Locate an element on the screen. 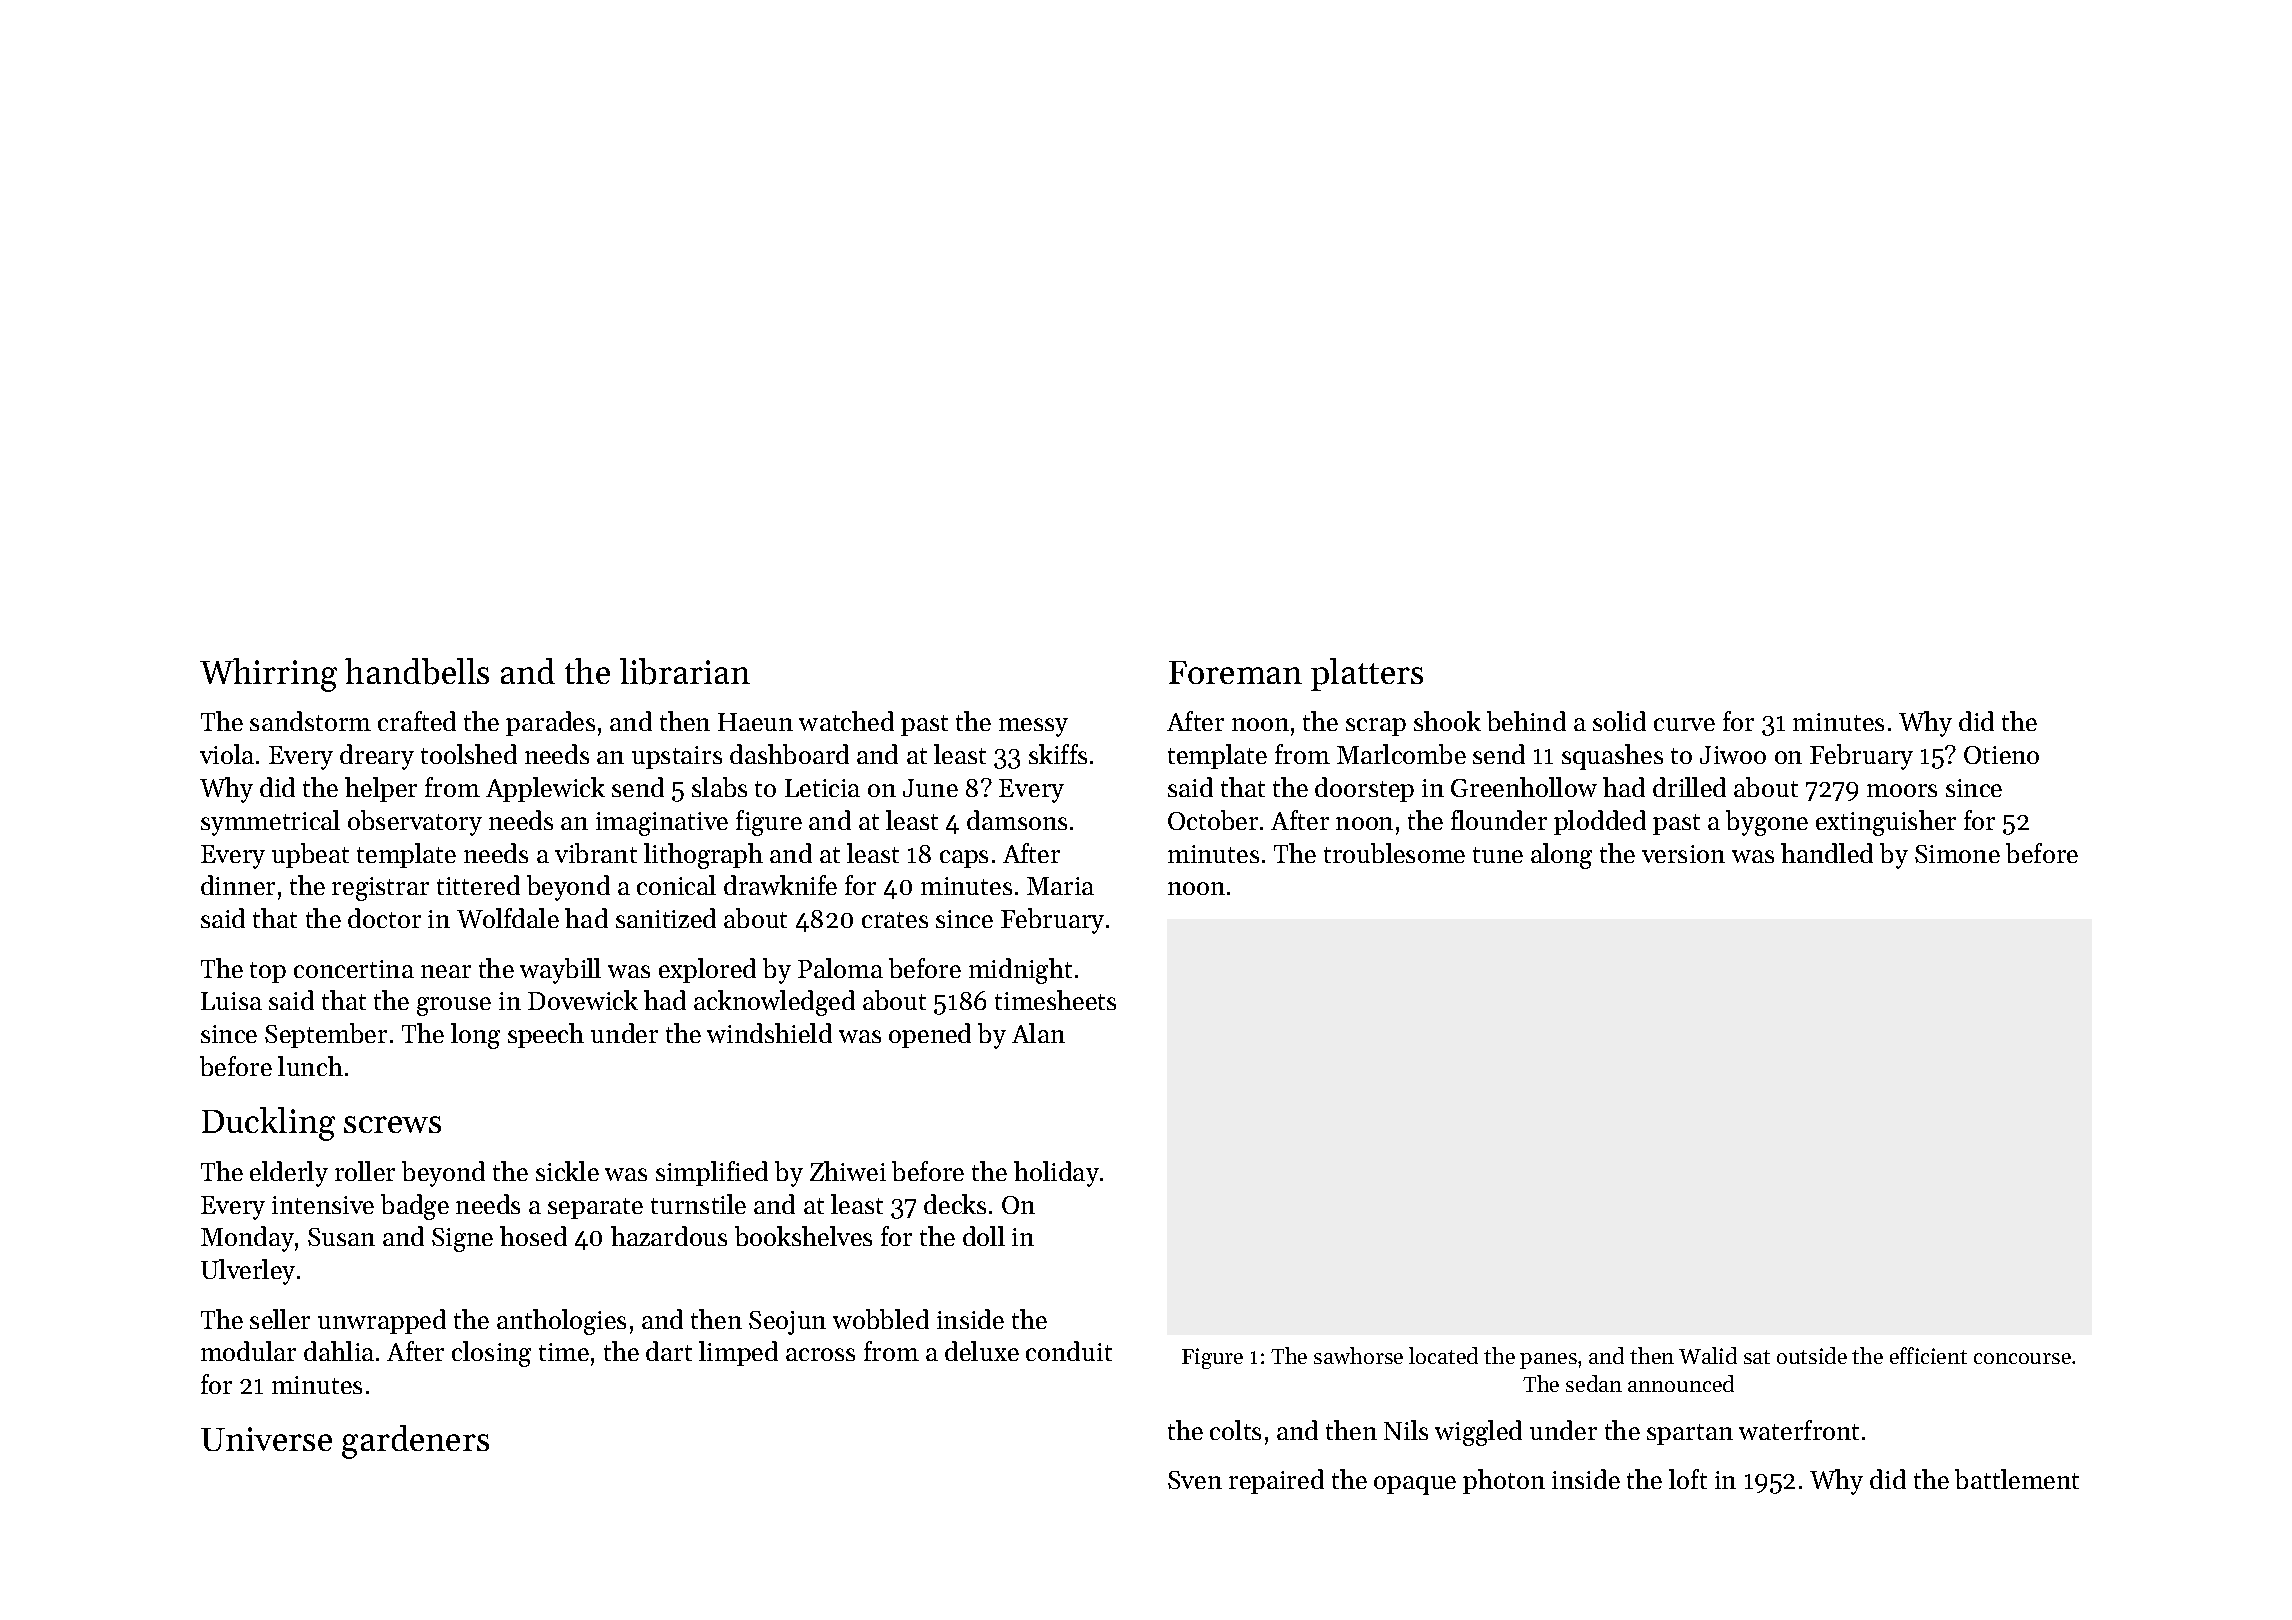 This screenshot has height=1620, width=2292. Foreman is located at coordinates (1235, 672).
